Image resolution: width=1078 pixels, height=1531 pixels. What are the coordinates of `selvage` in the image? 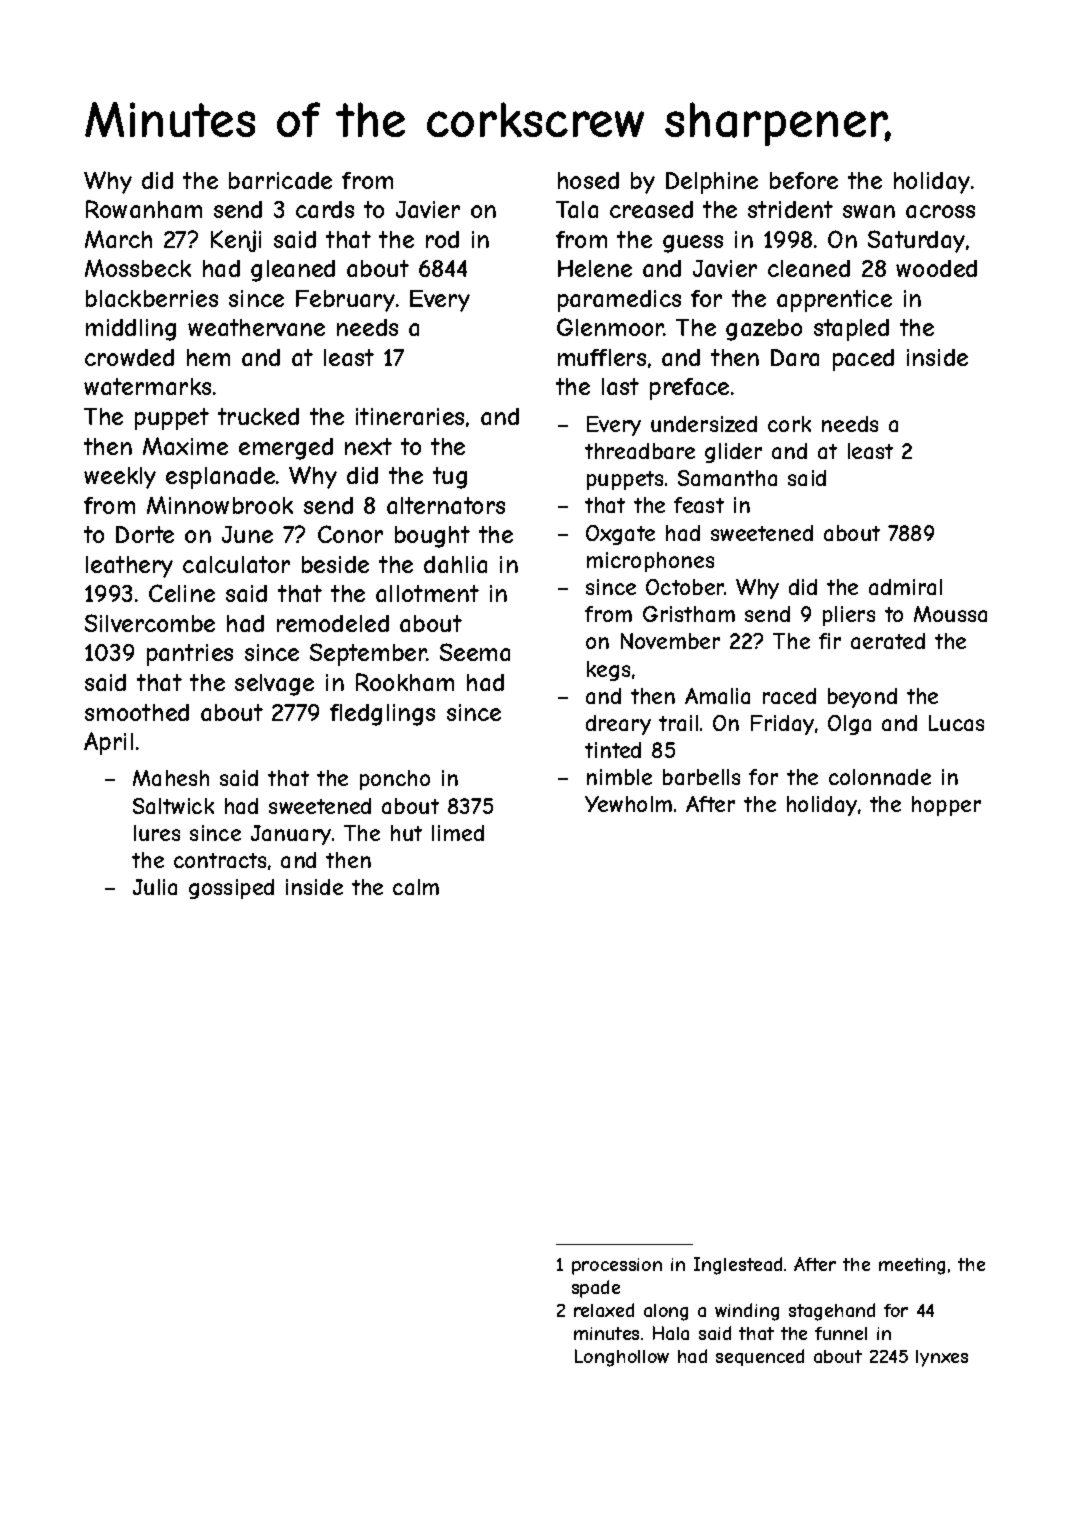 It's located at (274, 685).
